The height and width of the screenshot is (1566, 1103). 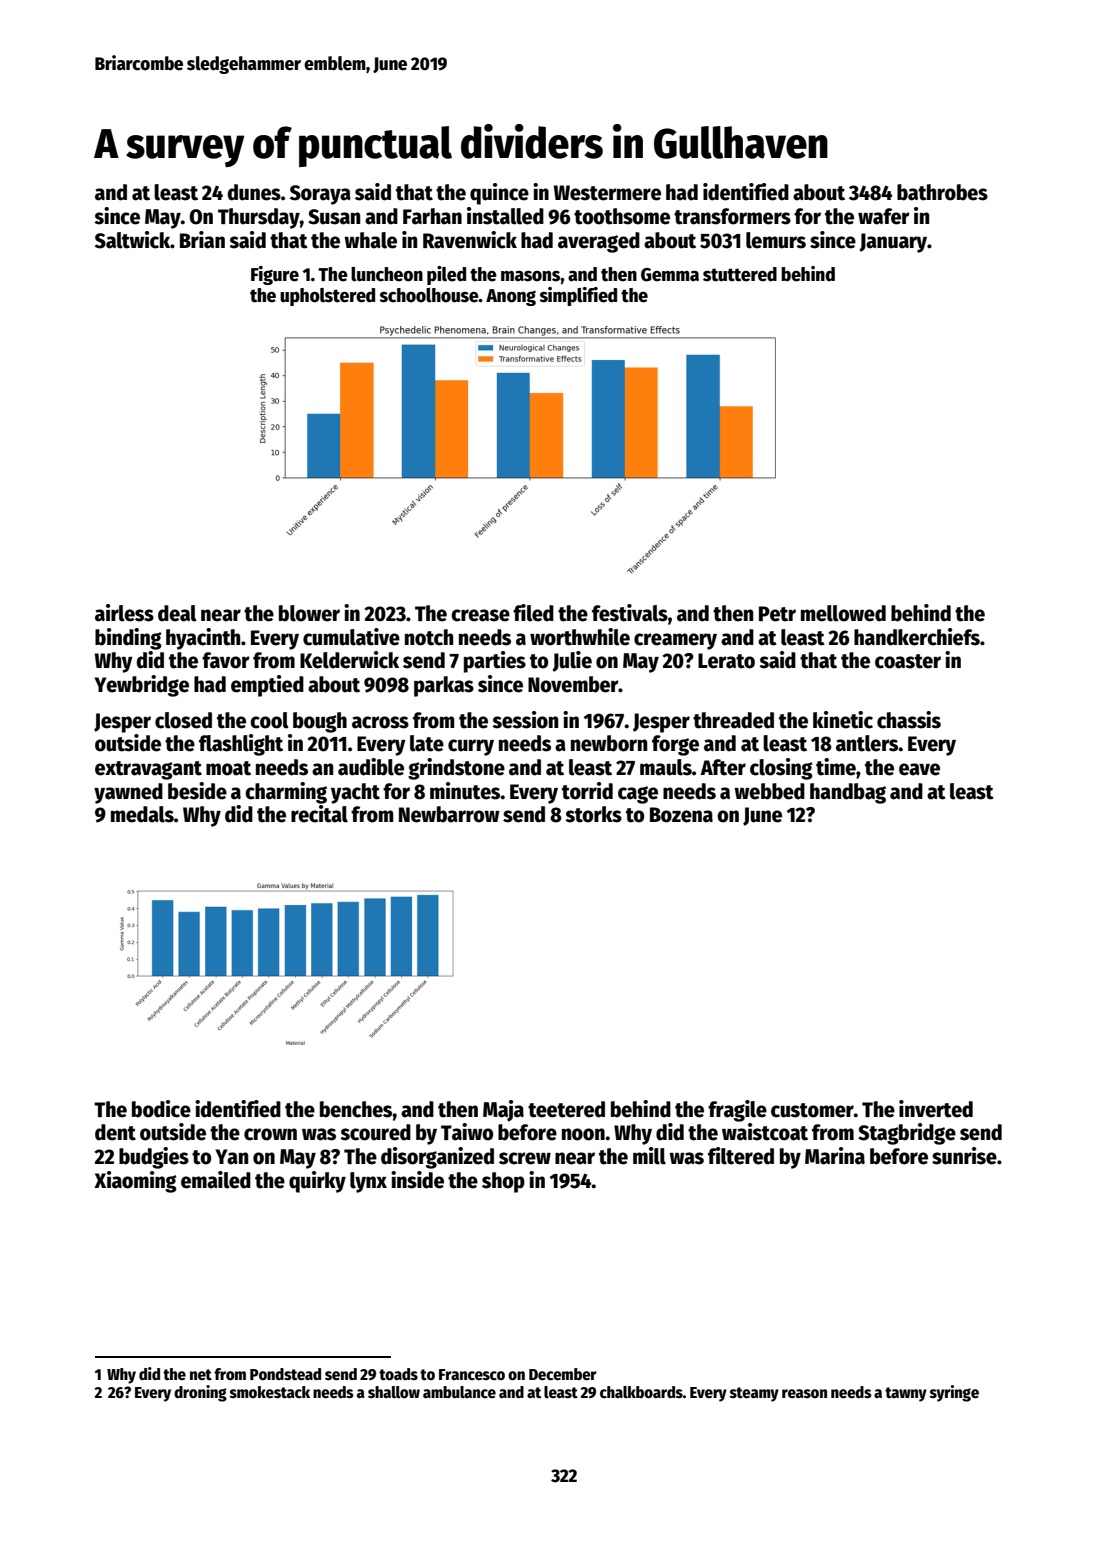 I want to click on simplified, so click(x=578, y=296).
